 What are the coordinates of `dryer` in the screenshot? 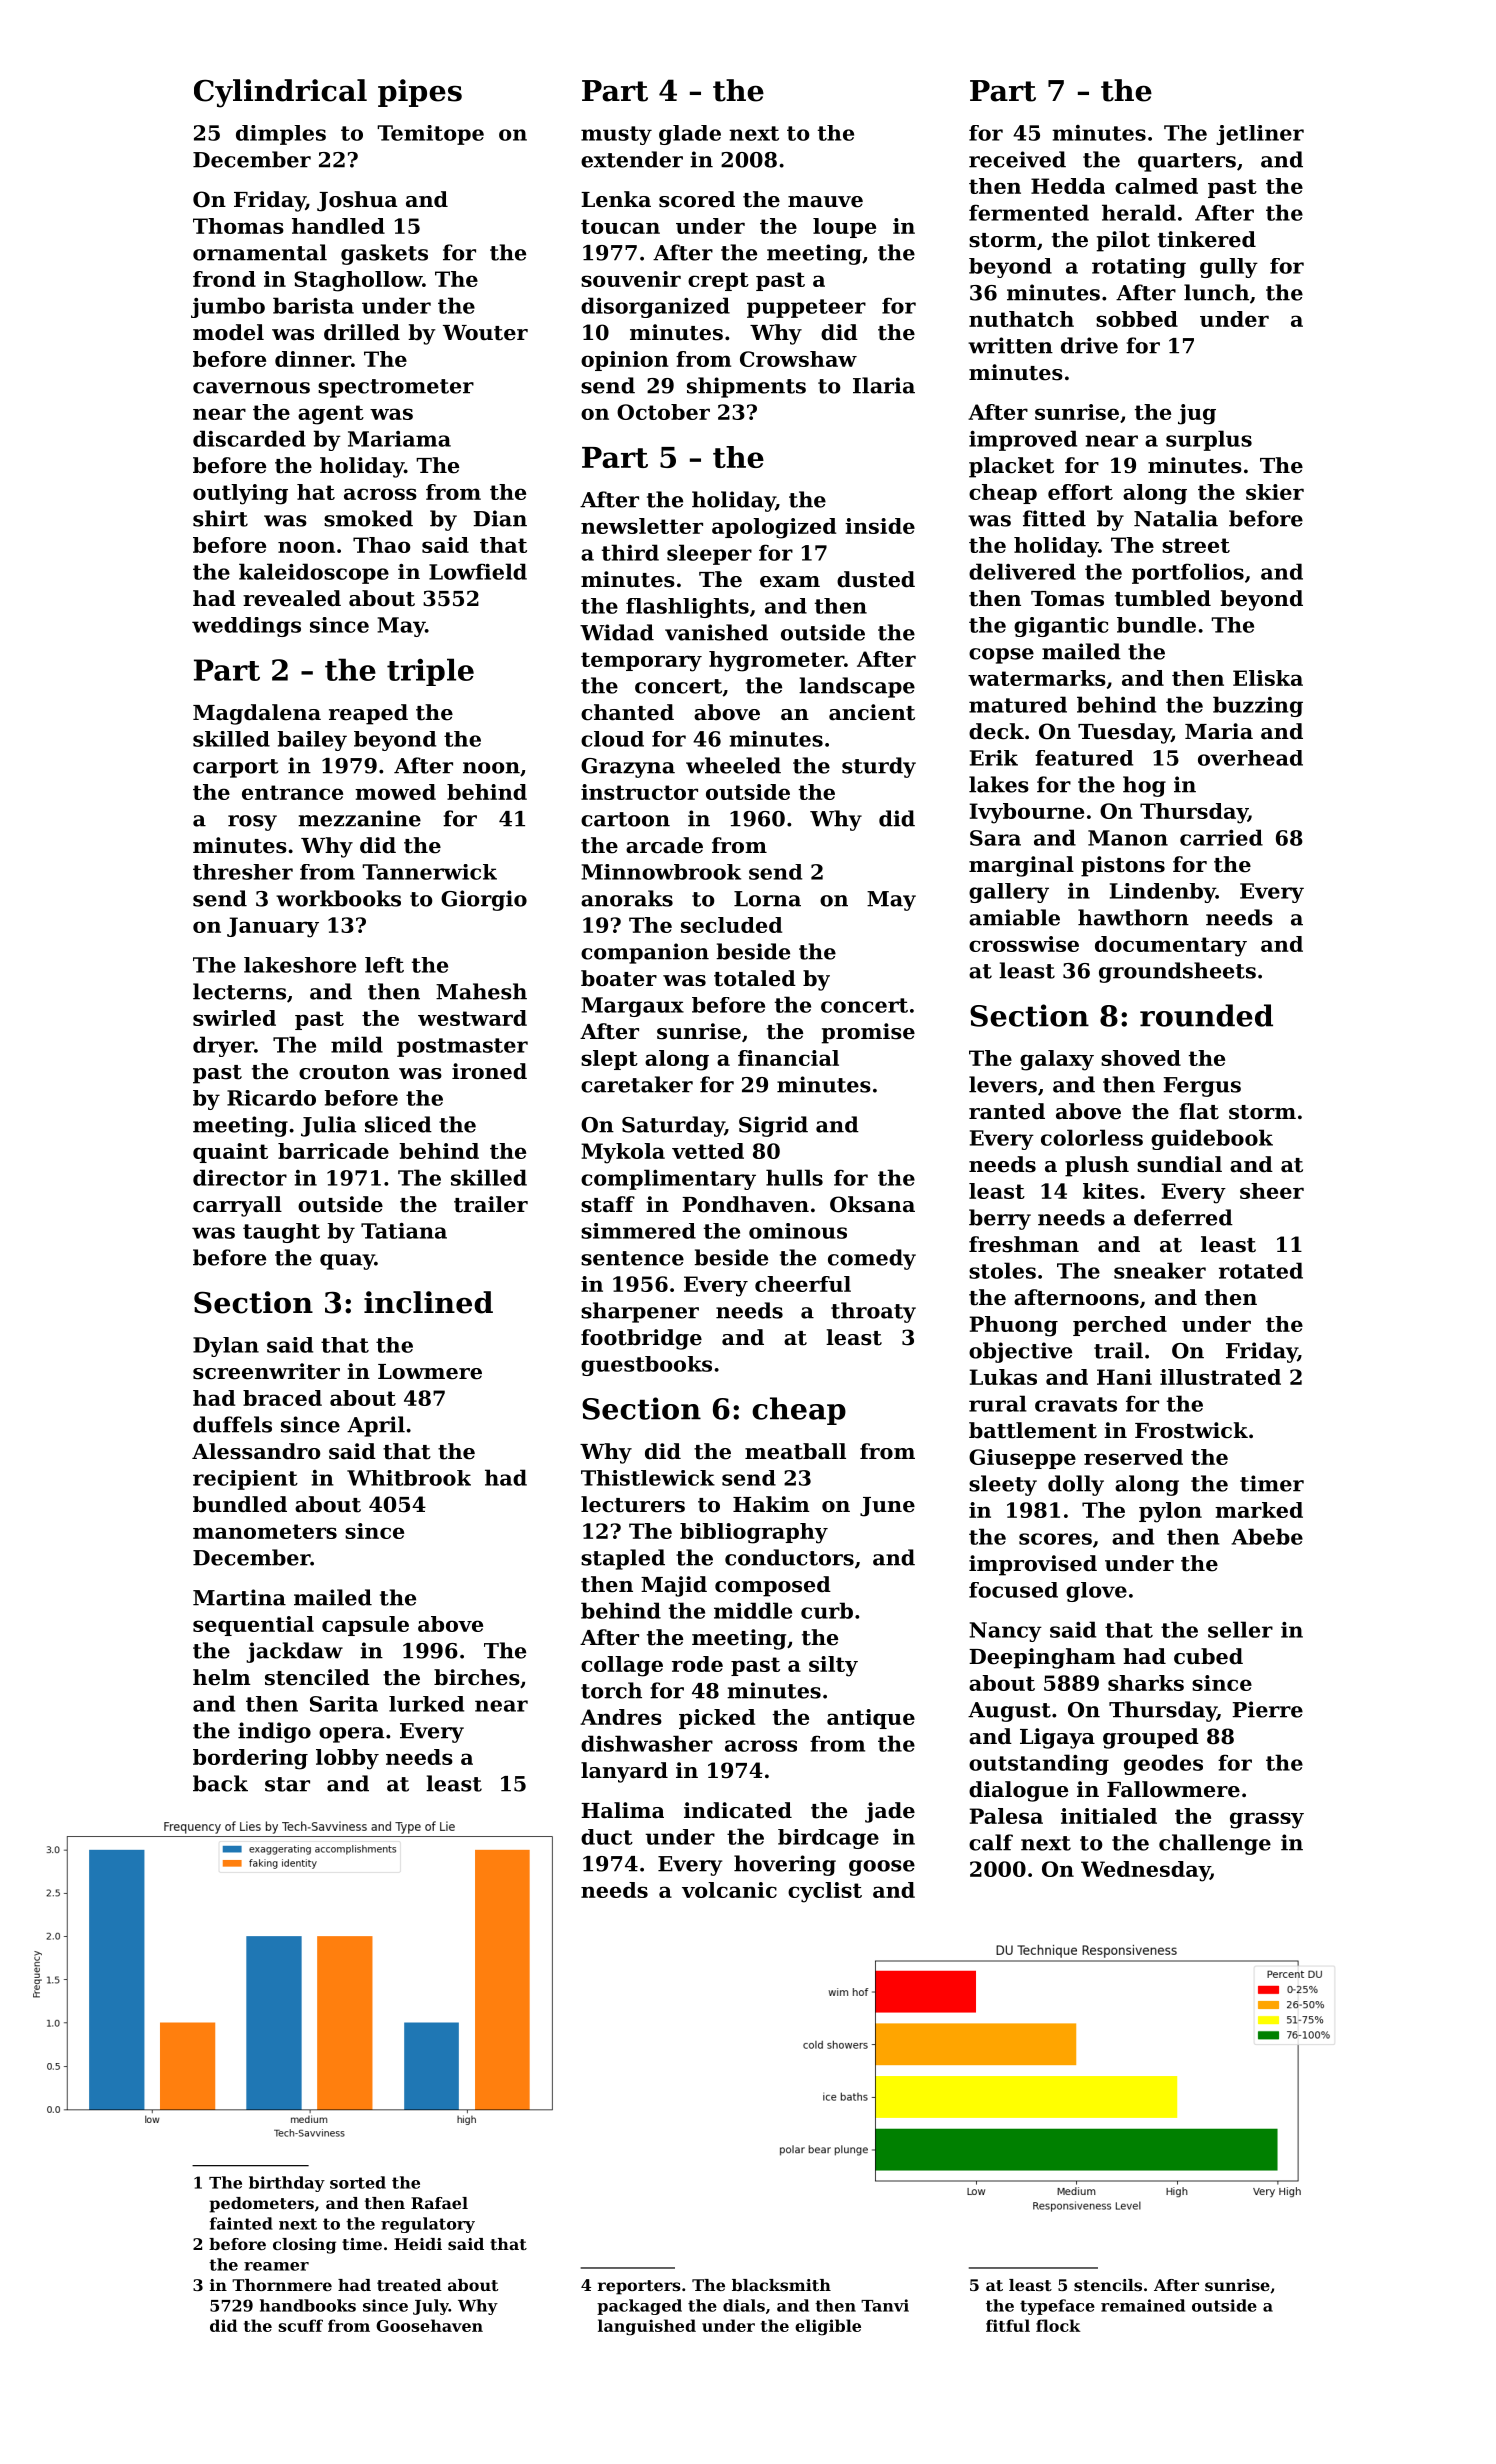 It's located at (223, 1046).
